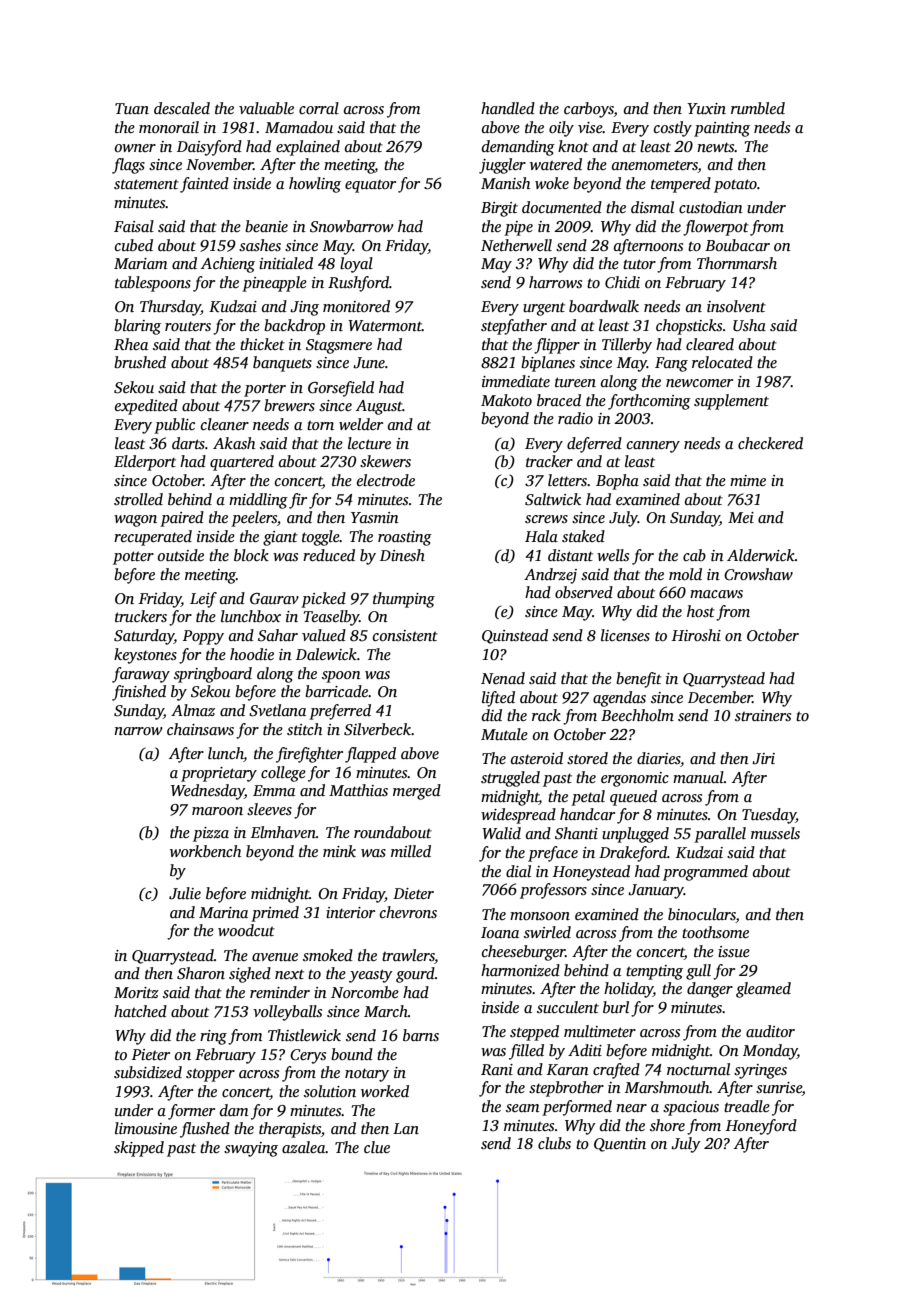 The height and width of the image is (1311, 924). Describe the element at coordinates (132, 108) in the image. I see `Tuan` at that location.
